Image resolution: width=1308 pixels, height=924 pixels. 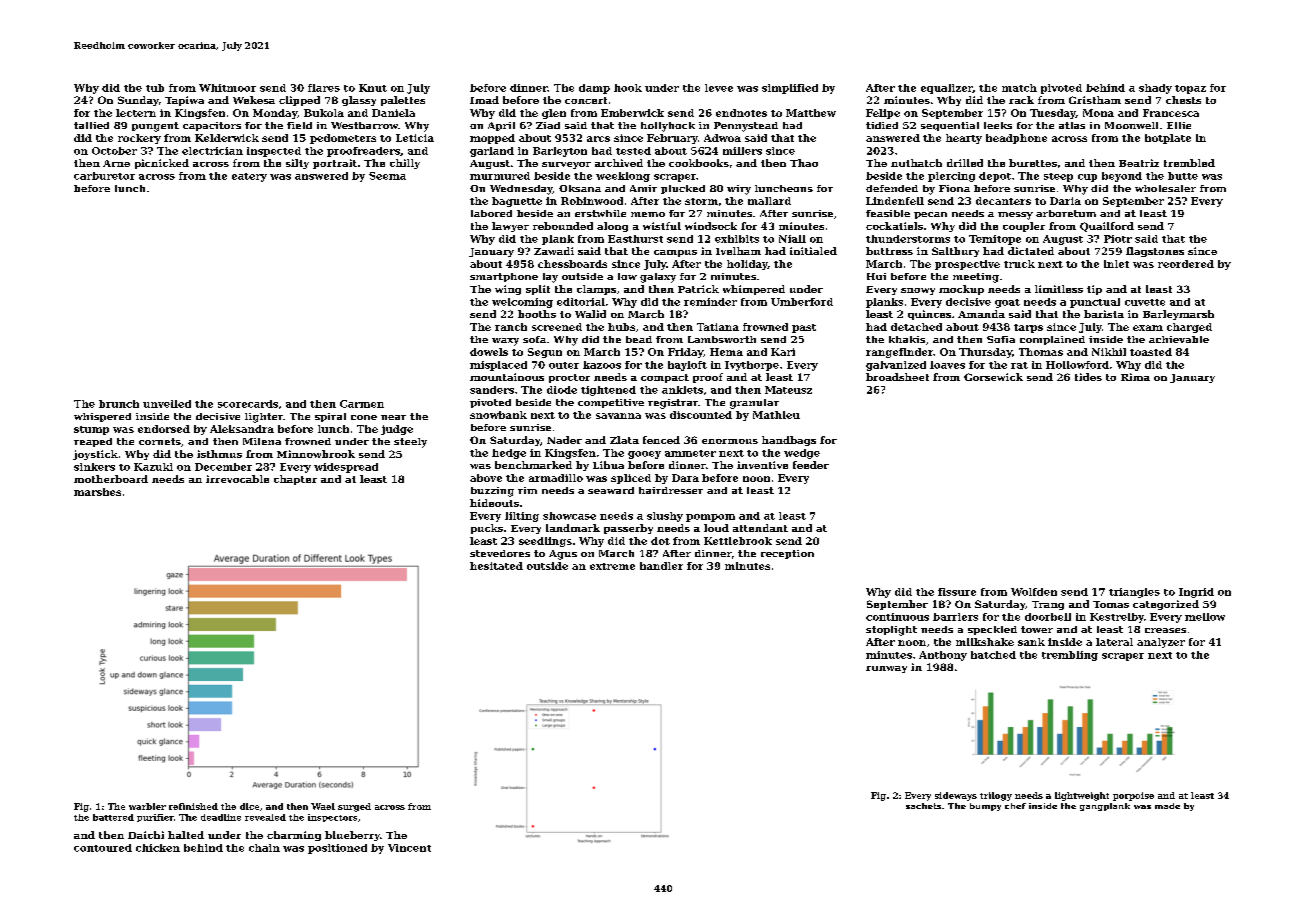 What do you see at coordinates (1048, 605) in the document?
I see `Trang` at bounding box center [1048, 605].
